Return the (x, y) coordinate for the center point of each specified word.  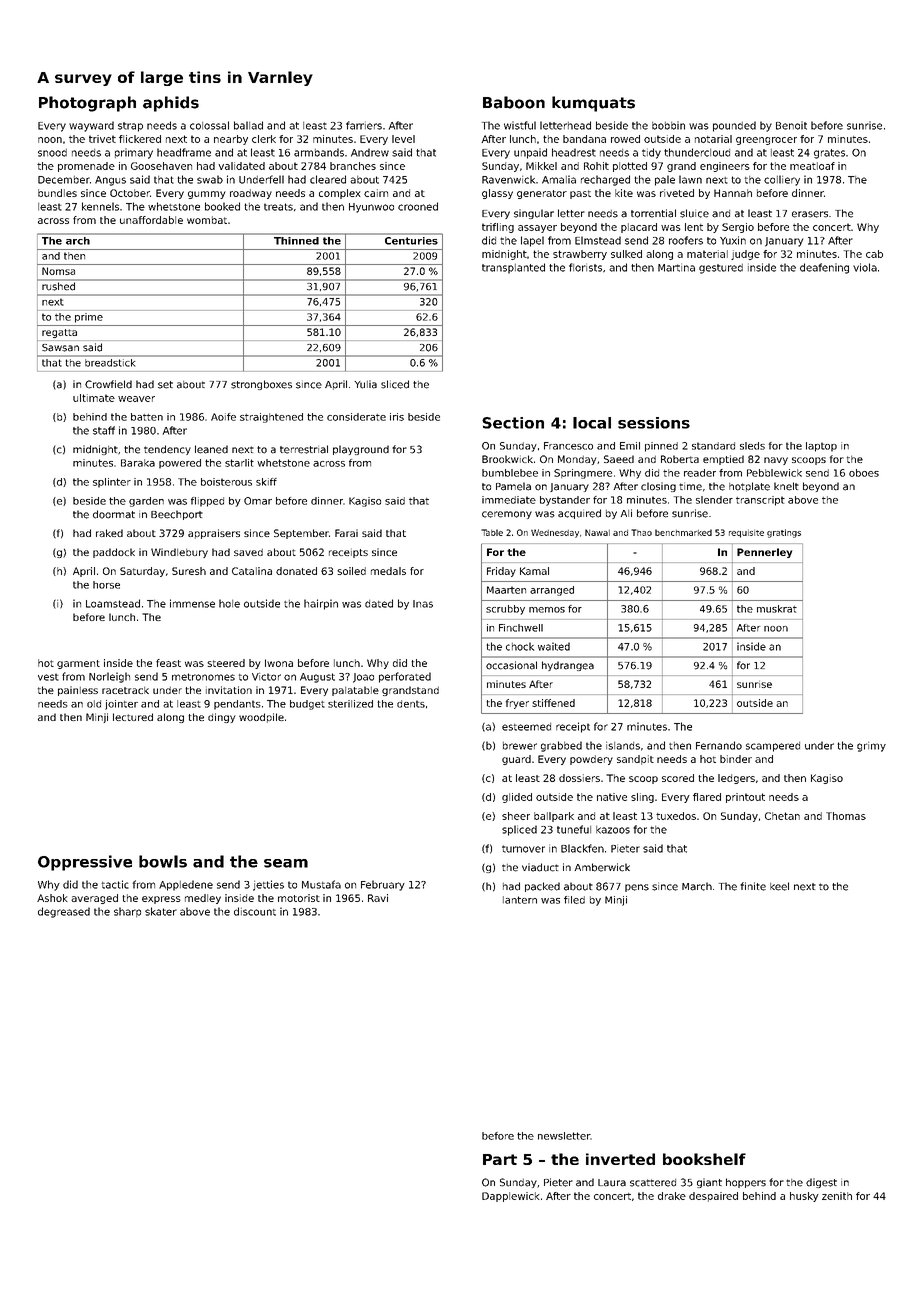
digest (821, 1183)
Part (500, 1159)
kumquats (593, 104)
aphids (171, 104)
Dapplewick (511, 1197)
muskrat (777, 609)
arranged (552, 591)
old (94, 704)
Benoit (791, 125)
